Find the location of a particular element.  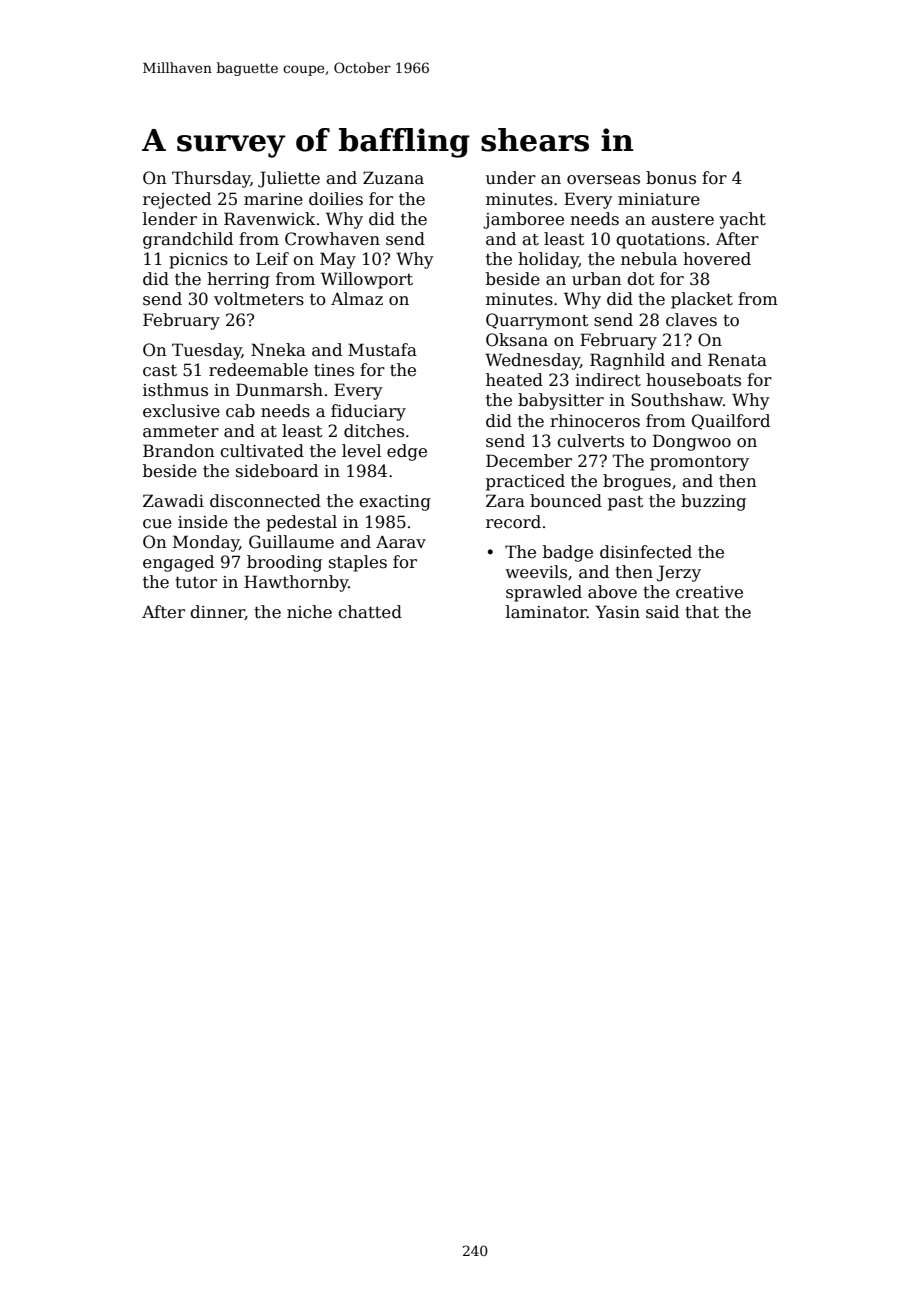

yacht is located at coordinates (742, 220).
